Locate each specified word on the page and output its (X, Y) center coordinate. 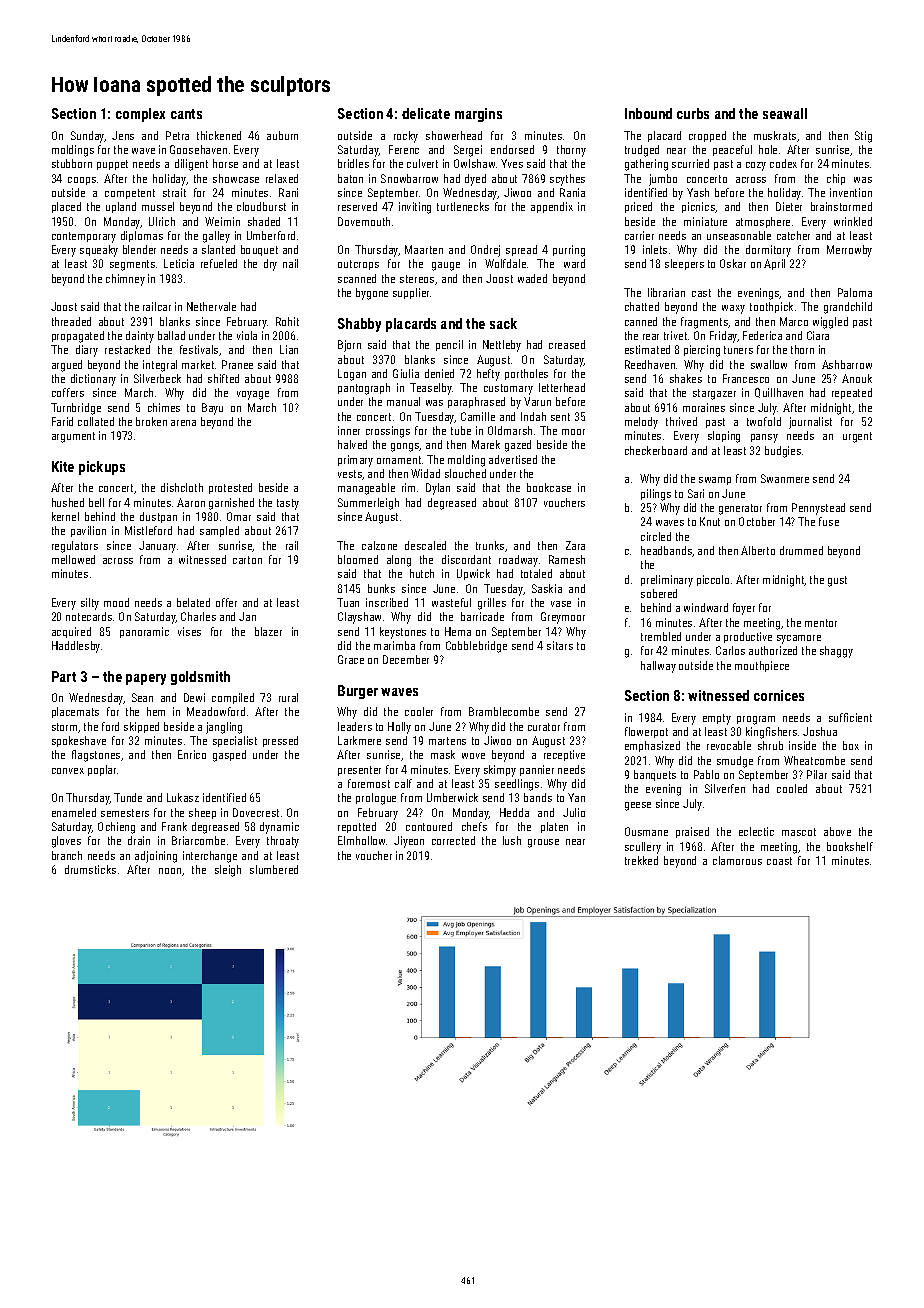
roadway (518, 561)
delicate (426, 113)
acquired (71, 632)
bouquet (259, 250)
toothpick (771, 307)
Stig (863, 137)
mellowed (73, 559)
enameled (74, 812)
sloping (724, 437)
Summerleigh (368, 504)
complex (140, 115)
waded (532, 278)
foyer (744, 609)
